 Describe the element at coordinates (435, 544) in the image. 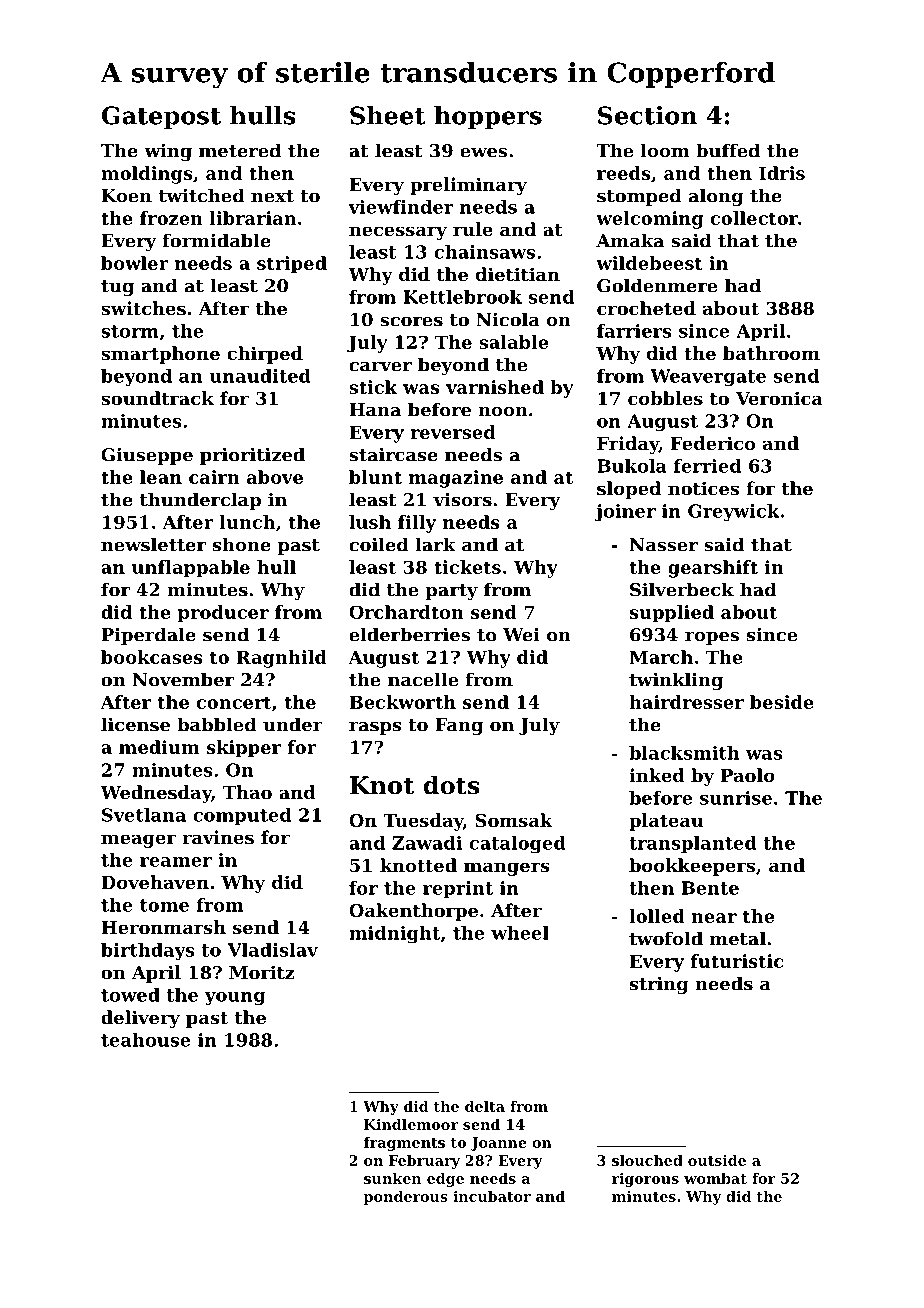

I see `lark` at that location.
